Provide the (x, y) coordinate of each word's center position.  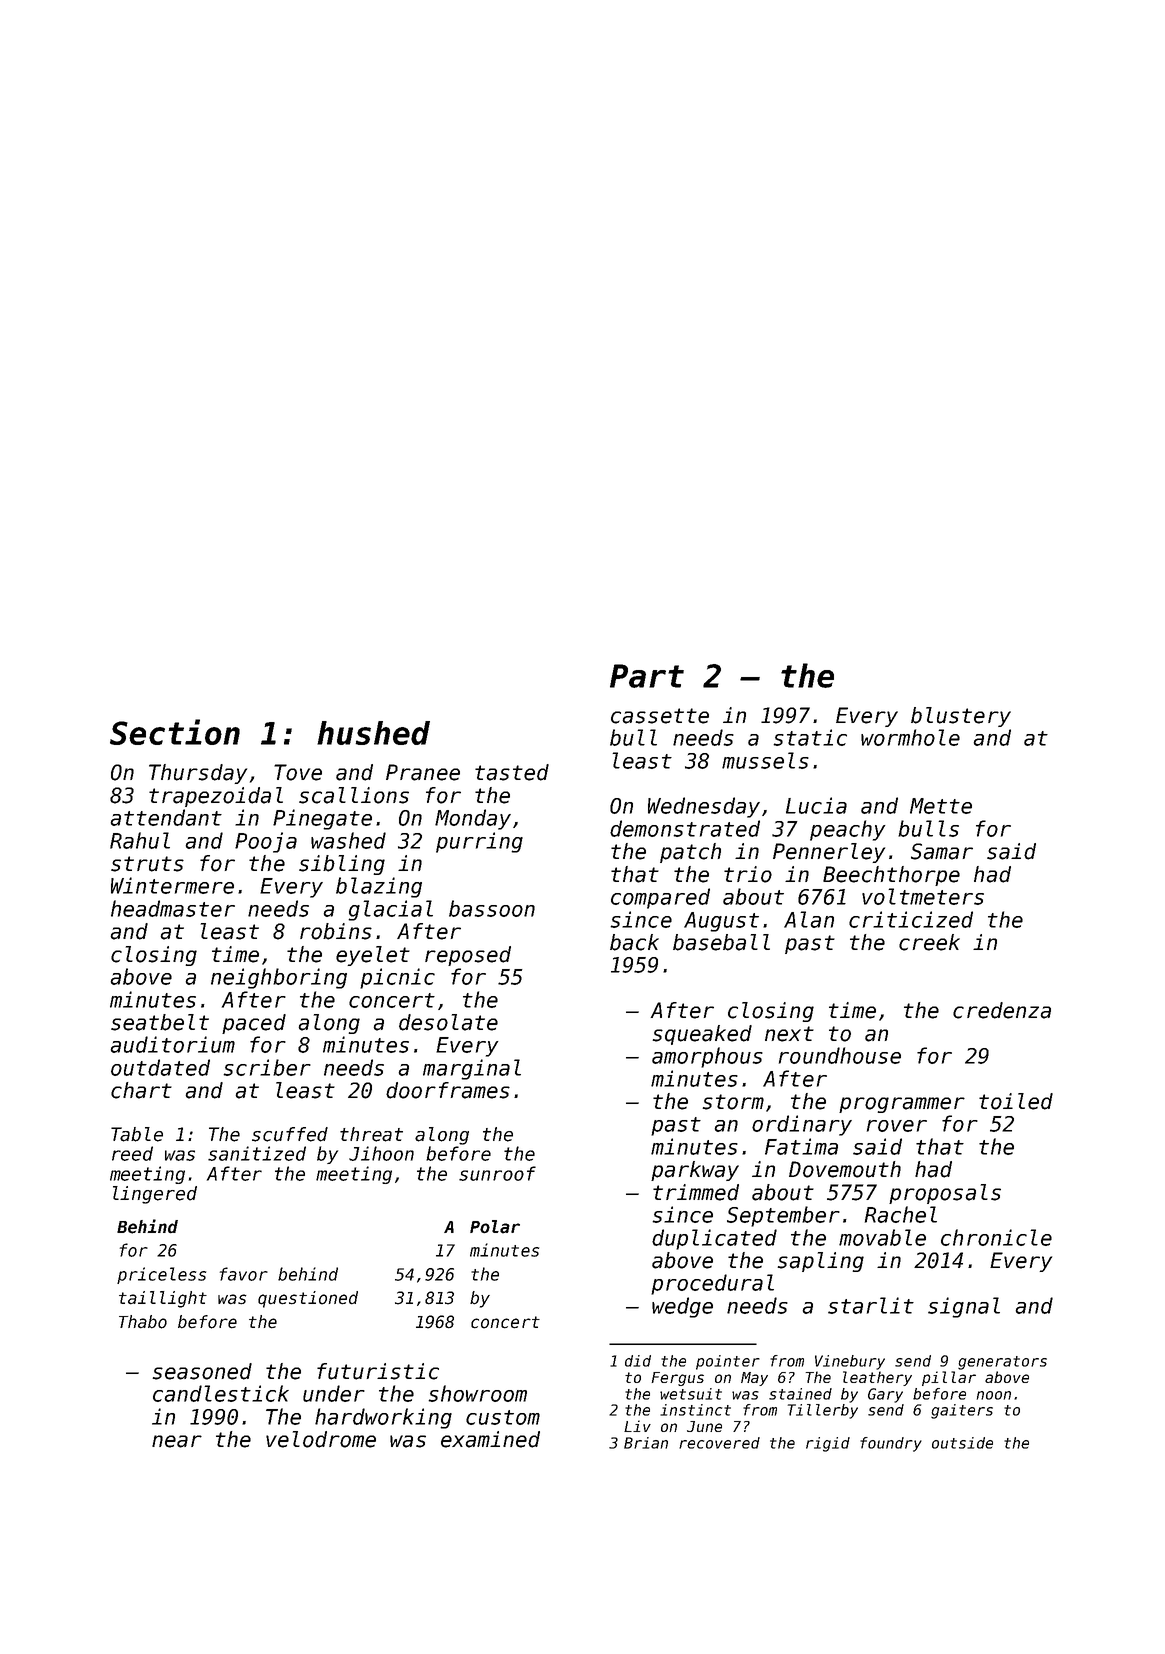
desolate (448, 1022)
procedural (712, 1284)
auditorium (173, 1044)
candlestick (221, 1393)
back (634, 942)
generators (1002, 1363)
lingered (155, 1195)
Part (647, 676)
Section (175, 732)
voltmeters (923, 896)
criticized (911, 919)
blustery (961, 717)
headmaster (173, 908)
